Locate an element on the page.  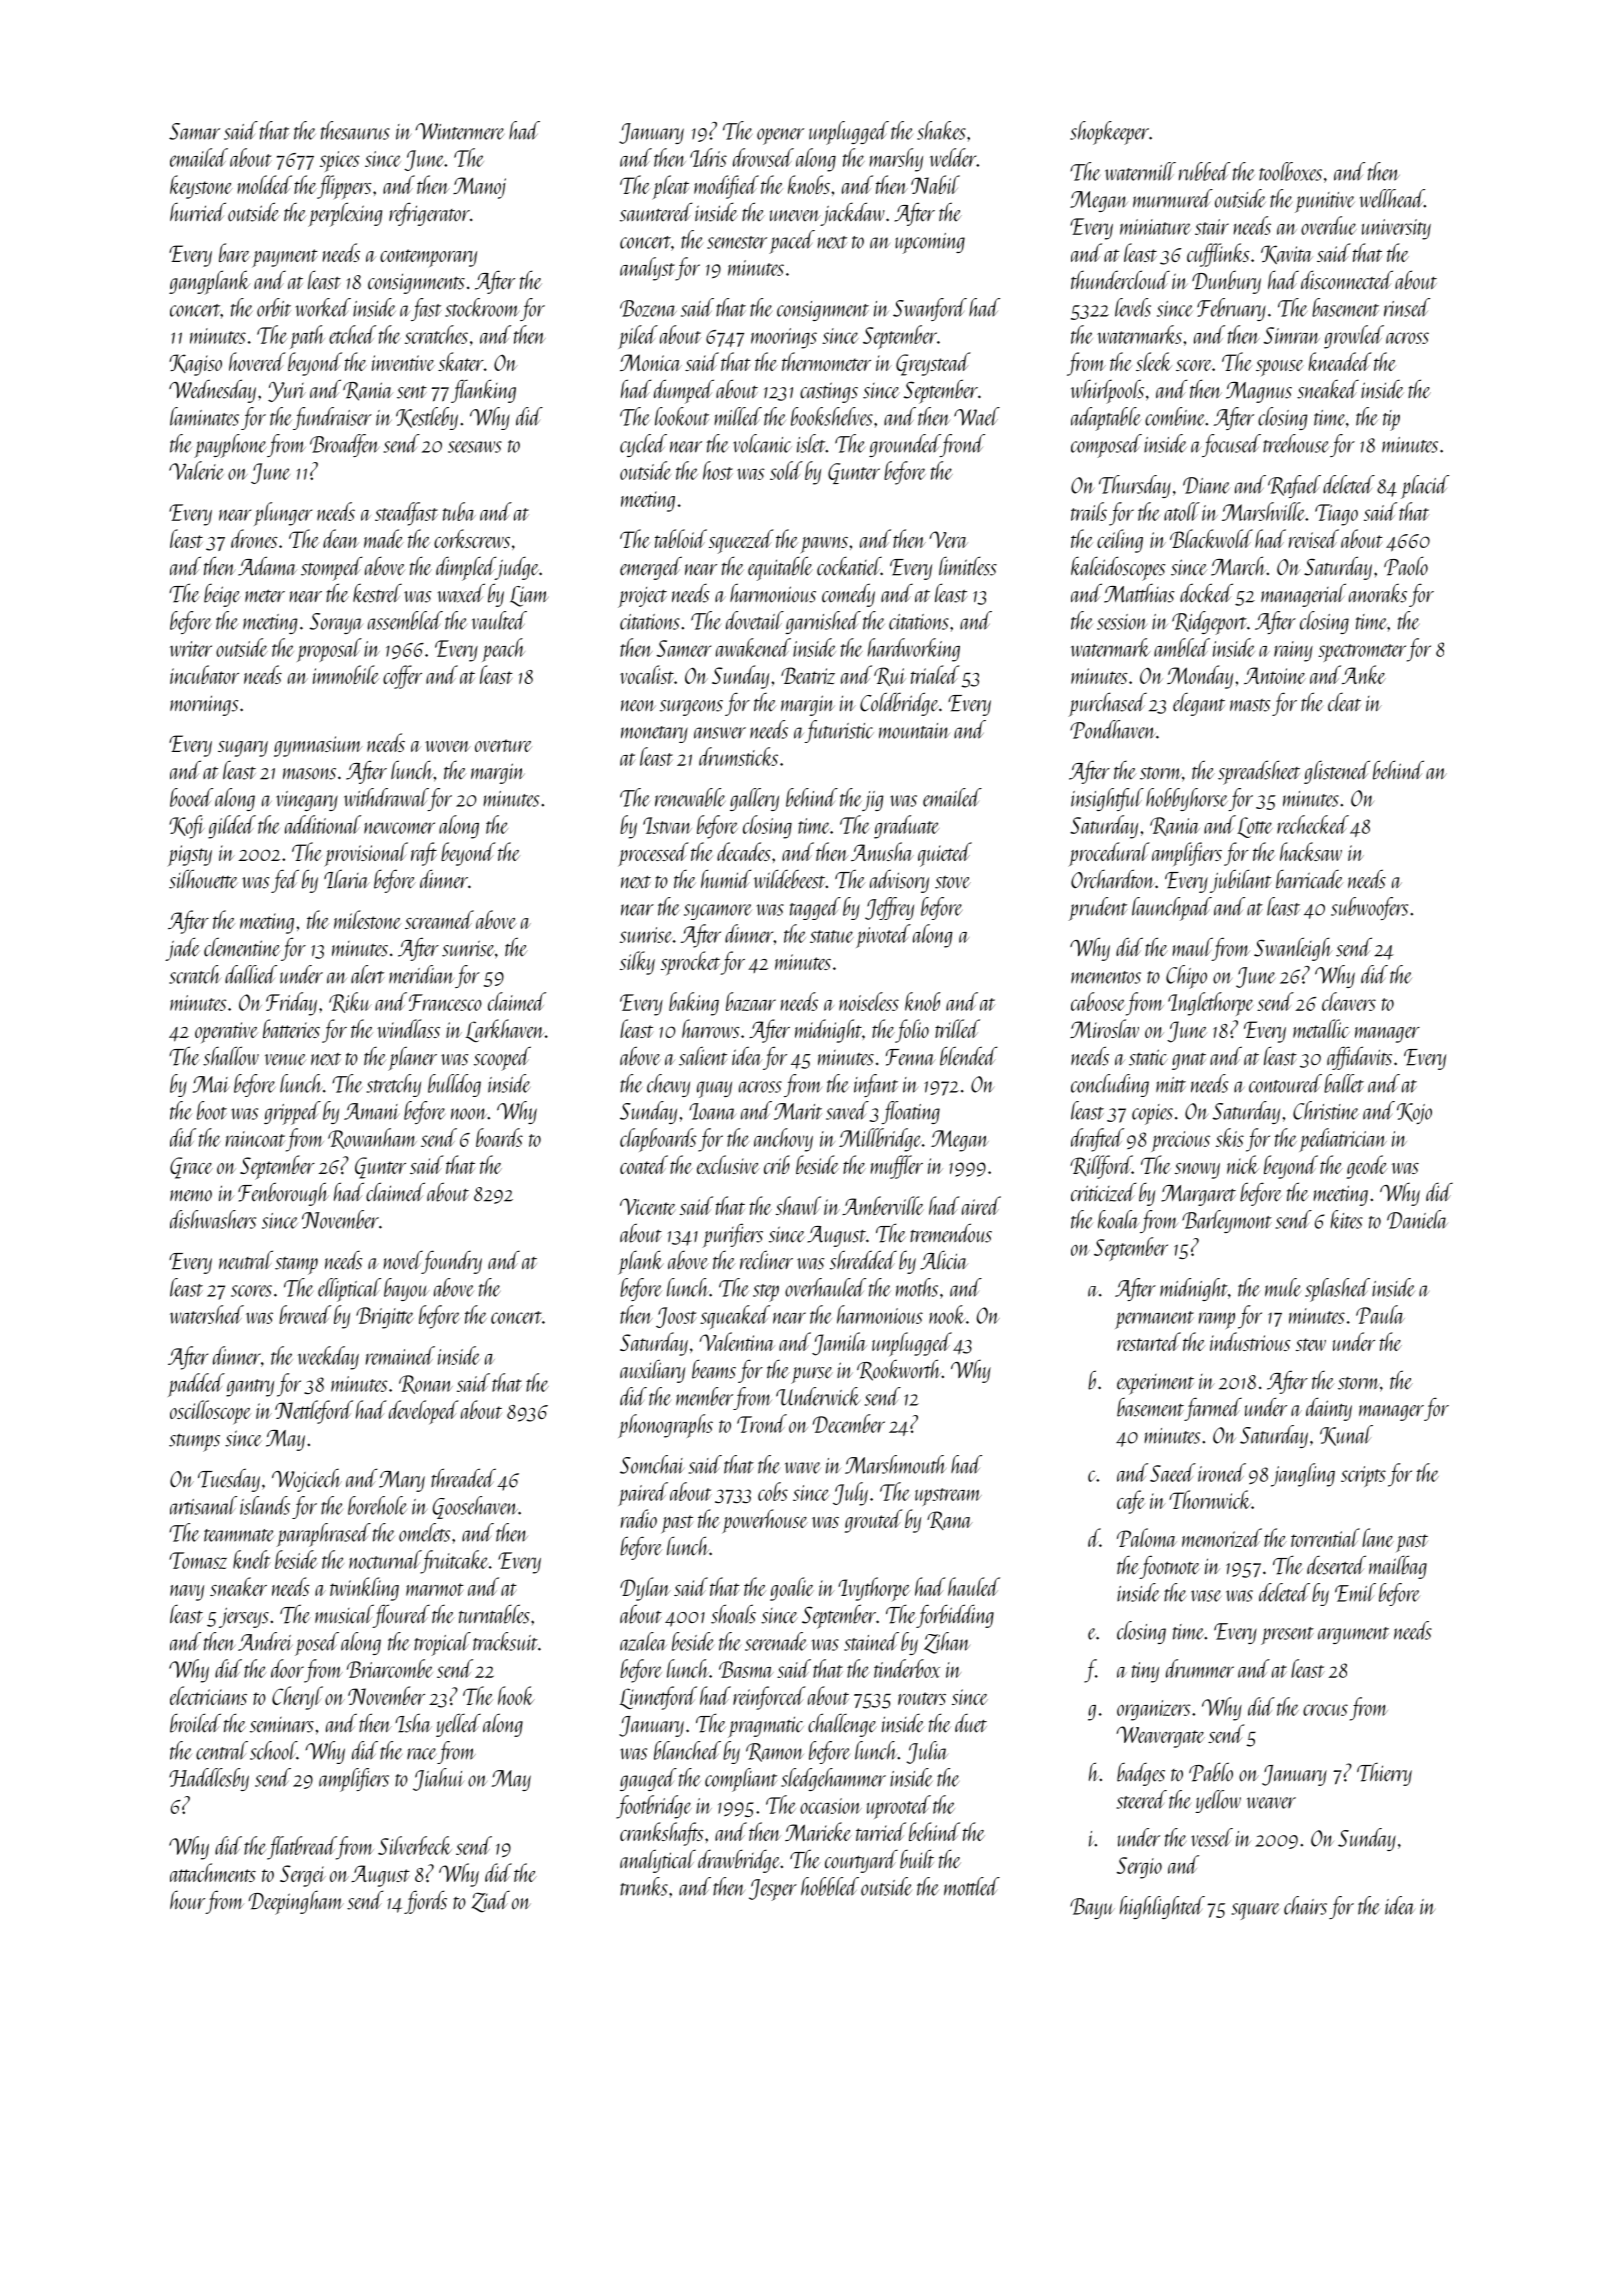
Kojo is located at coordinates (1414, 1113).
